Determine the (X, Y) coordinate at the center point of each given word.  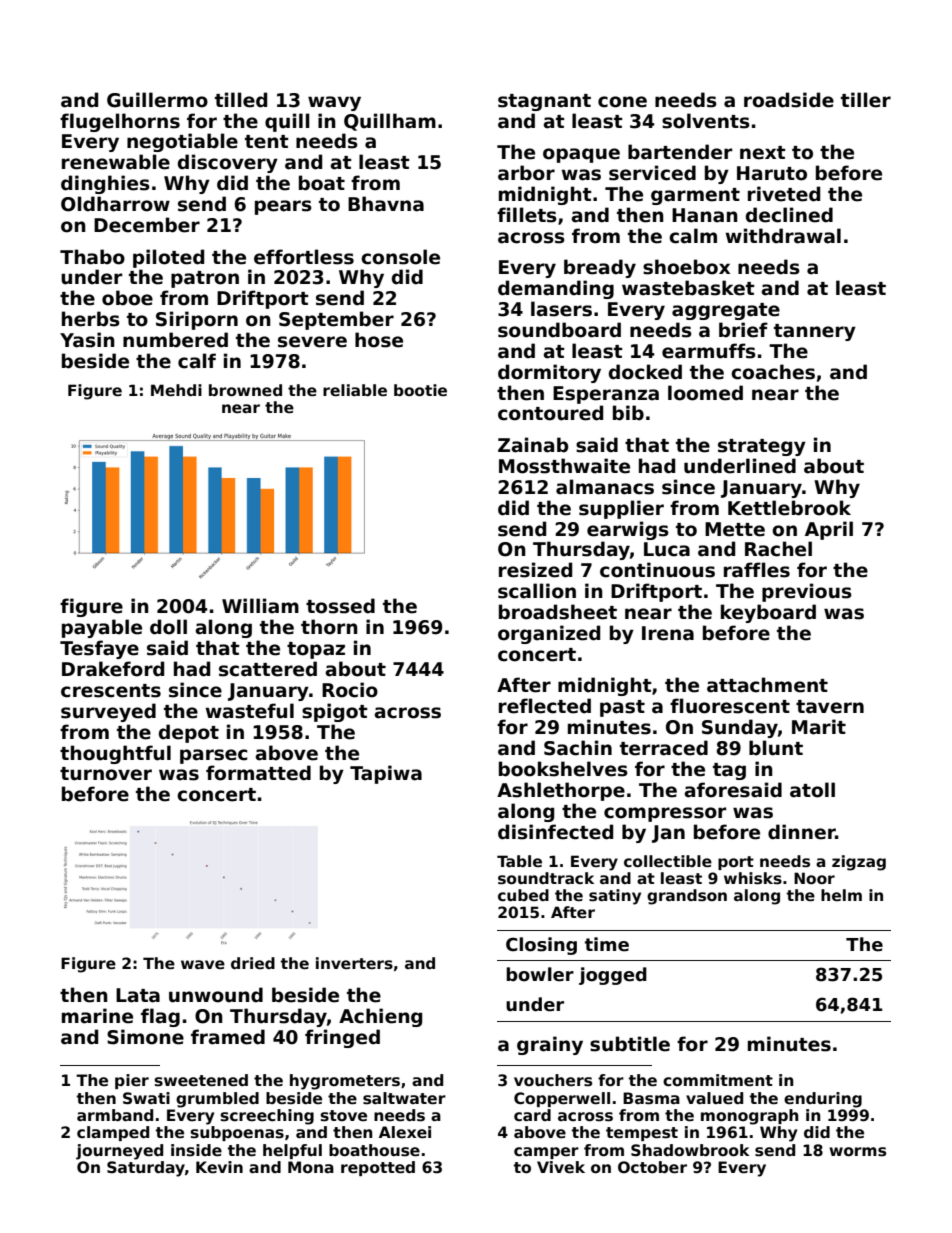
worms (857, 1152)
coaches (773, 372)
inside (196, 1150)
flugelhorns (120, 122)
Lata (138, 995)
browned (245, 390)
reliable (355, 390)
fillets (527, 215)
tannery (815, 332)
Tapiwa (386, 774)
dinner (802, 832)
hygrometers (345, 1082)
